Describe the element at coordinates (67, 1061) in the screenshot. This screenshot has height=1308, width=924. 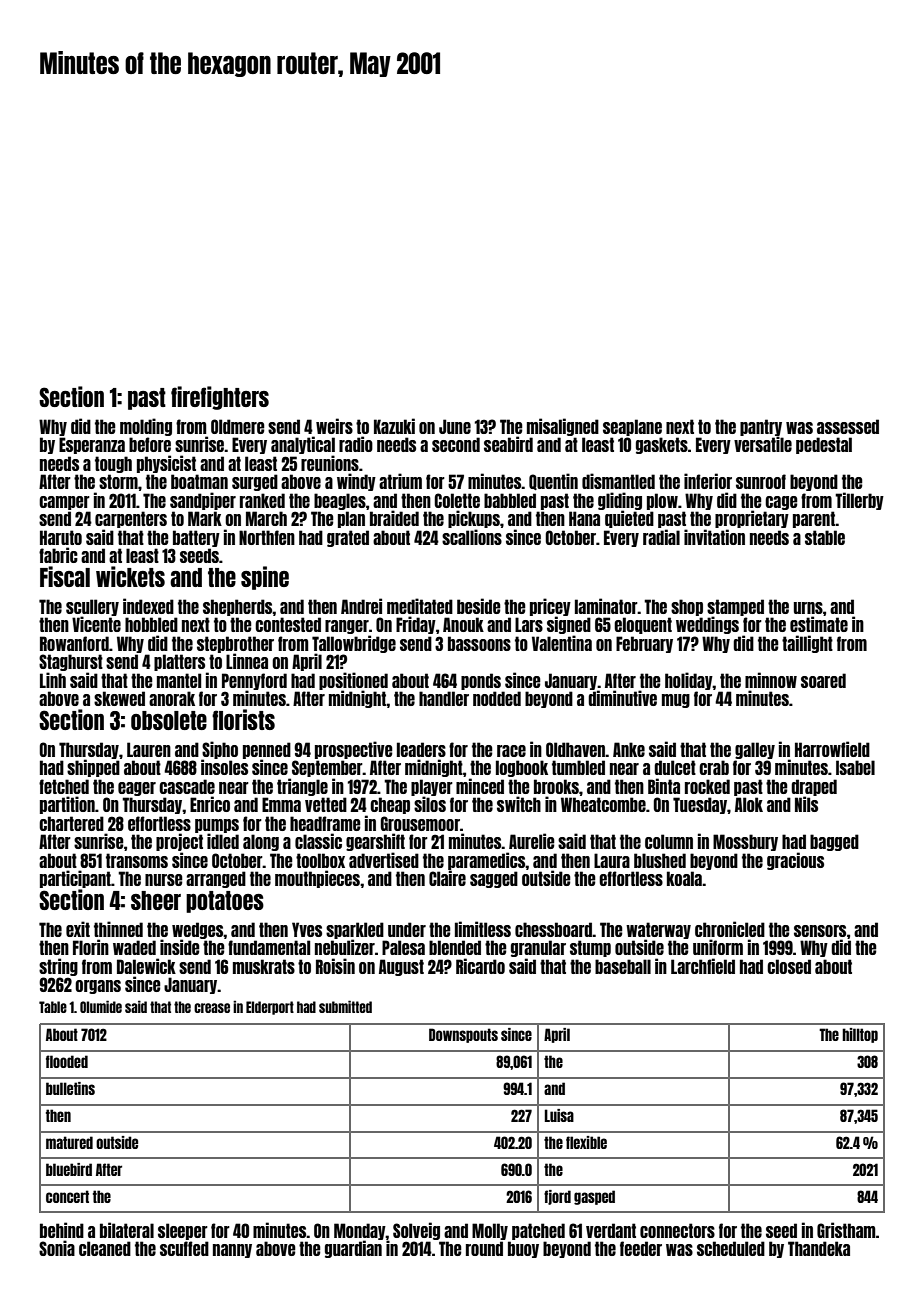
I see `flooded` at that location.
